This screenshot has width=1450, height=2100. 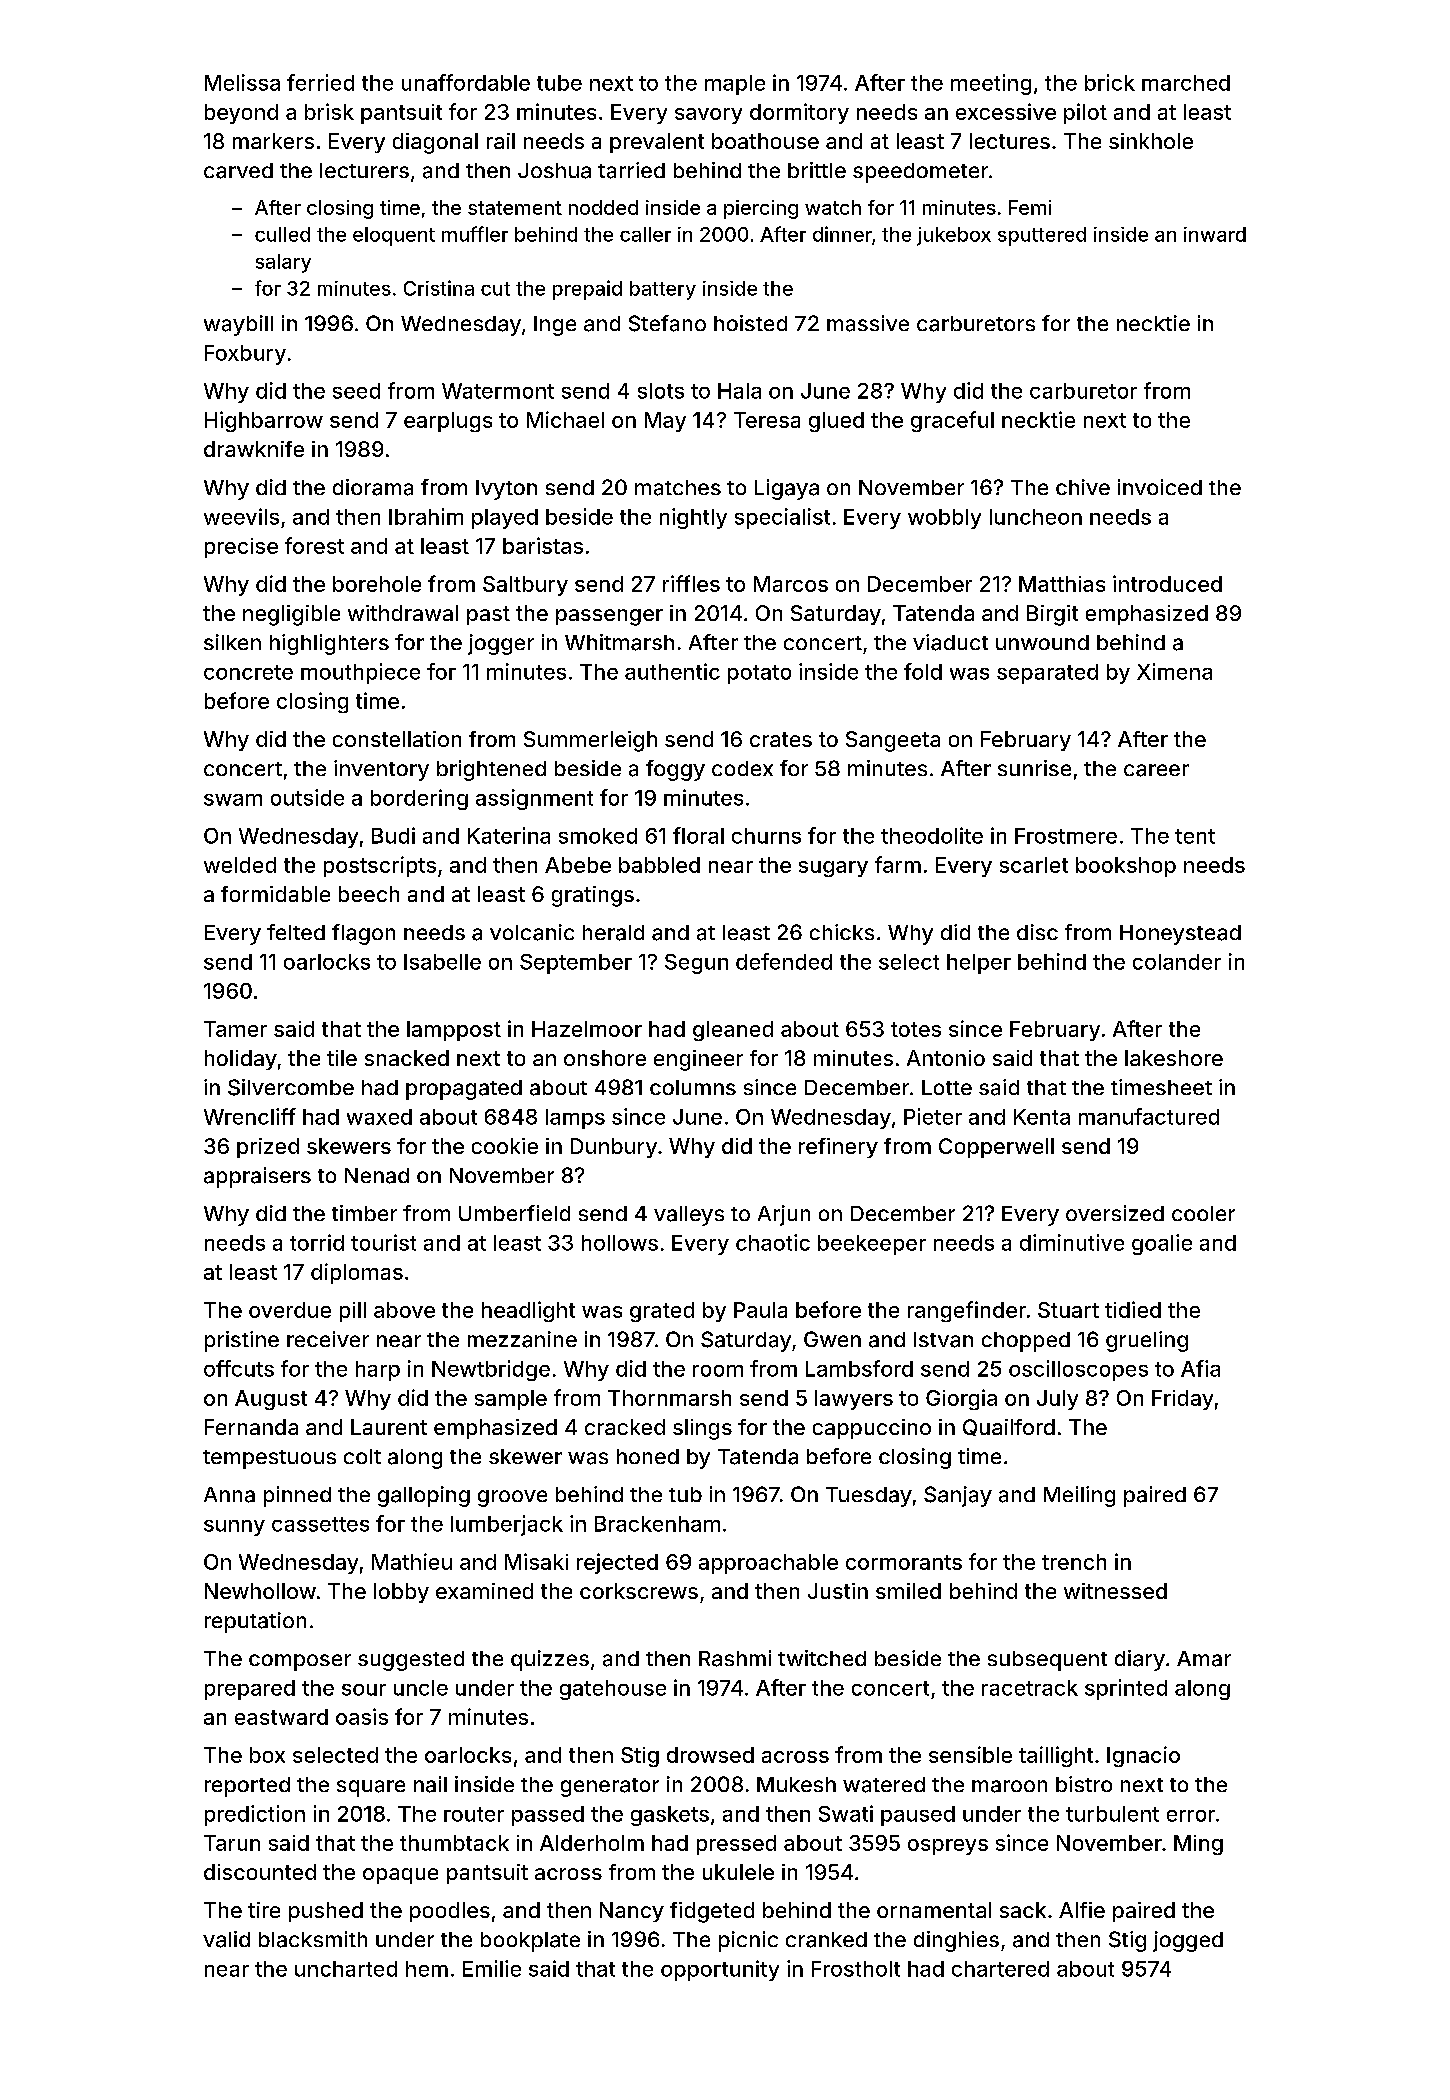 What do you see at coordinates (979, 964) in the screenshot?
I see `helper` at bounding box center [979, 964].
